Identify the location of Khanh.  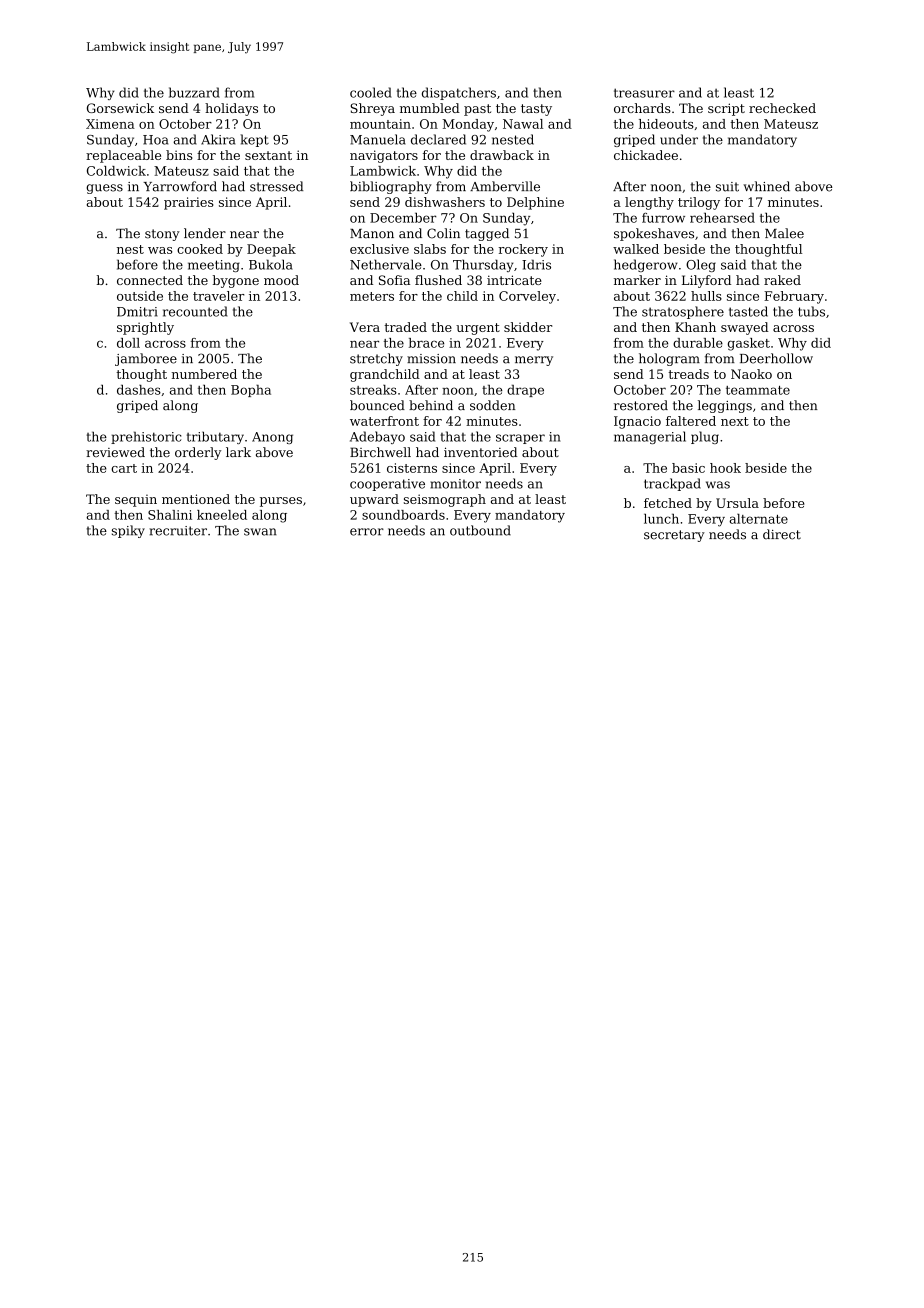
(695, 327).
